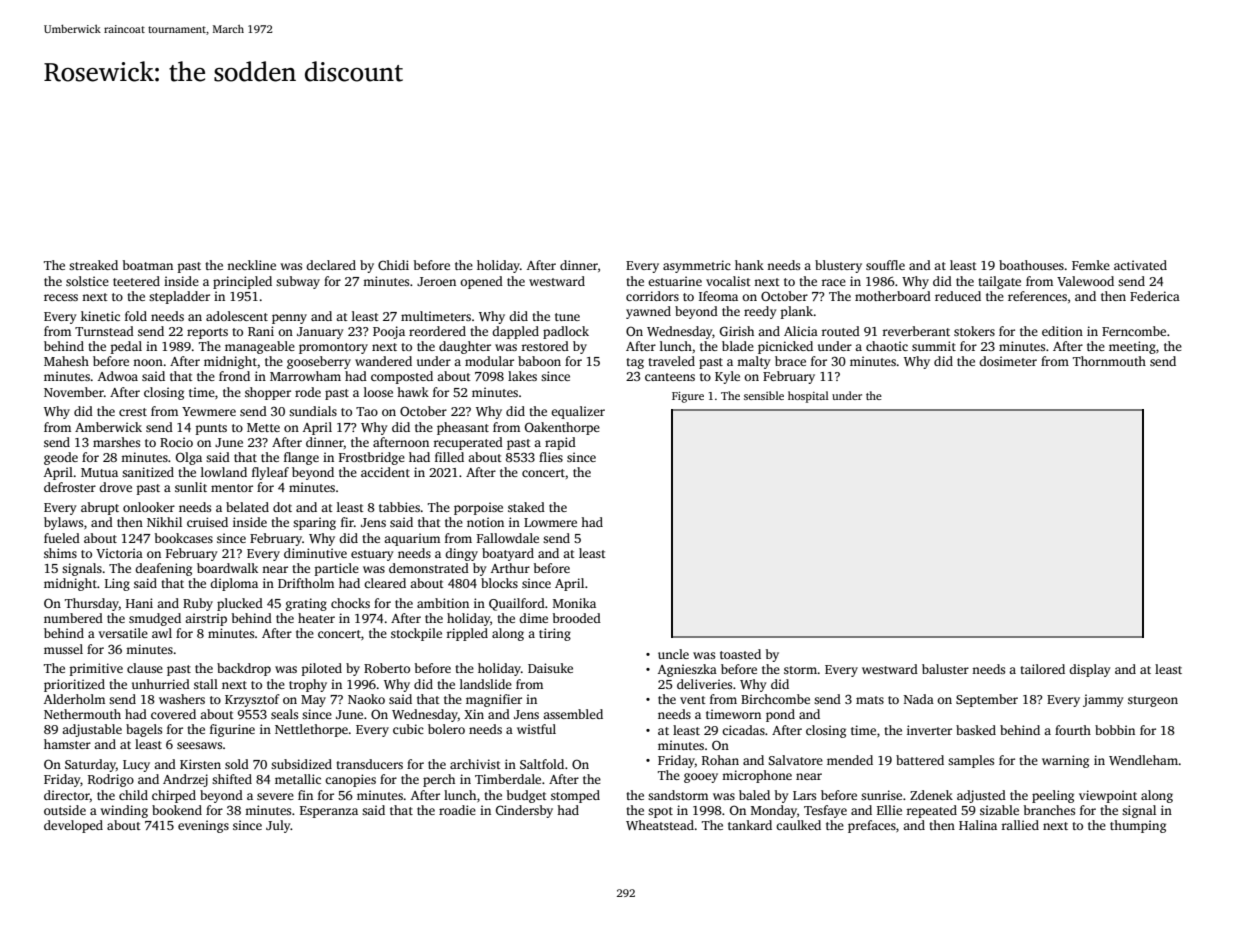 This screenshot has width=1233, height=952. Describe the element at coordinates (1008, 361) in the screenshot. I see `dosimeter` at that location.
